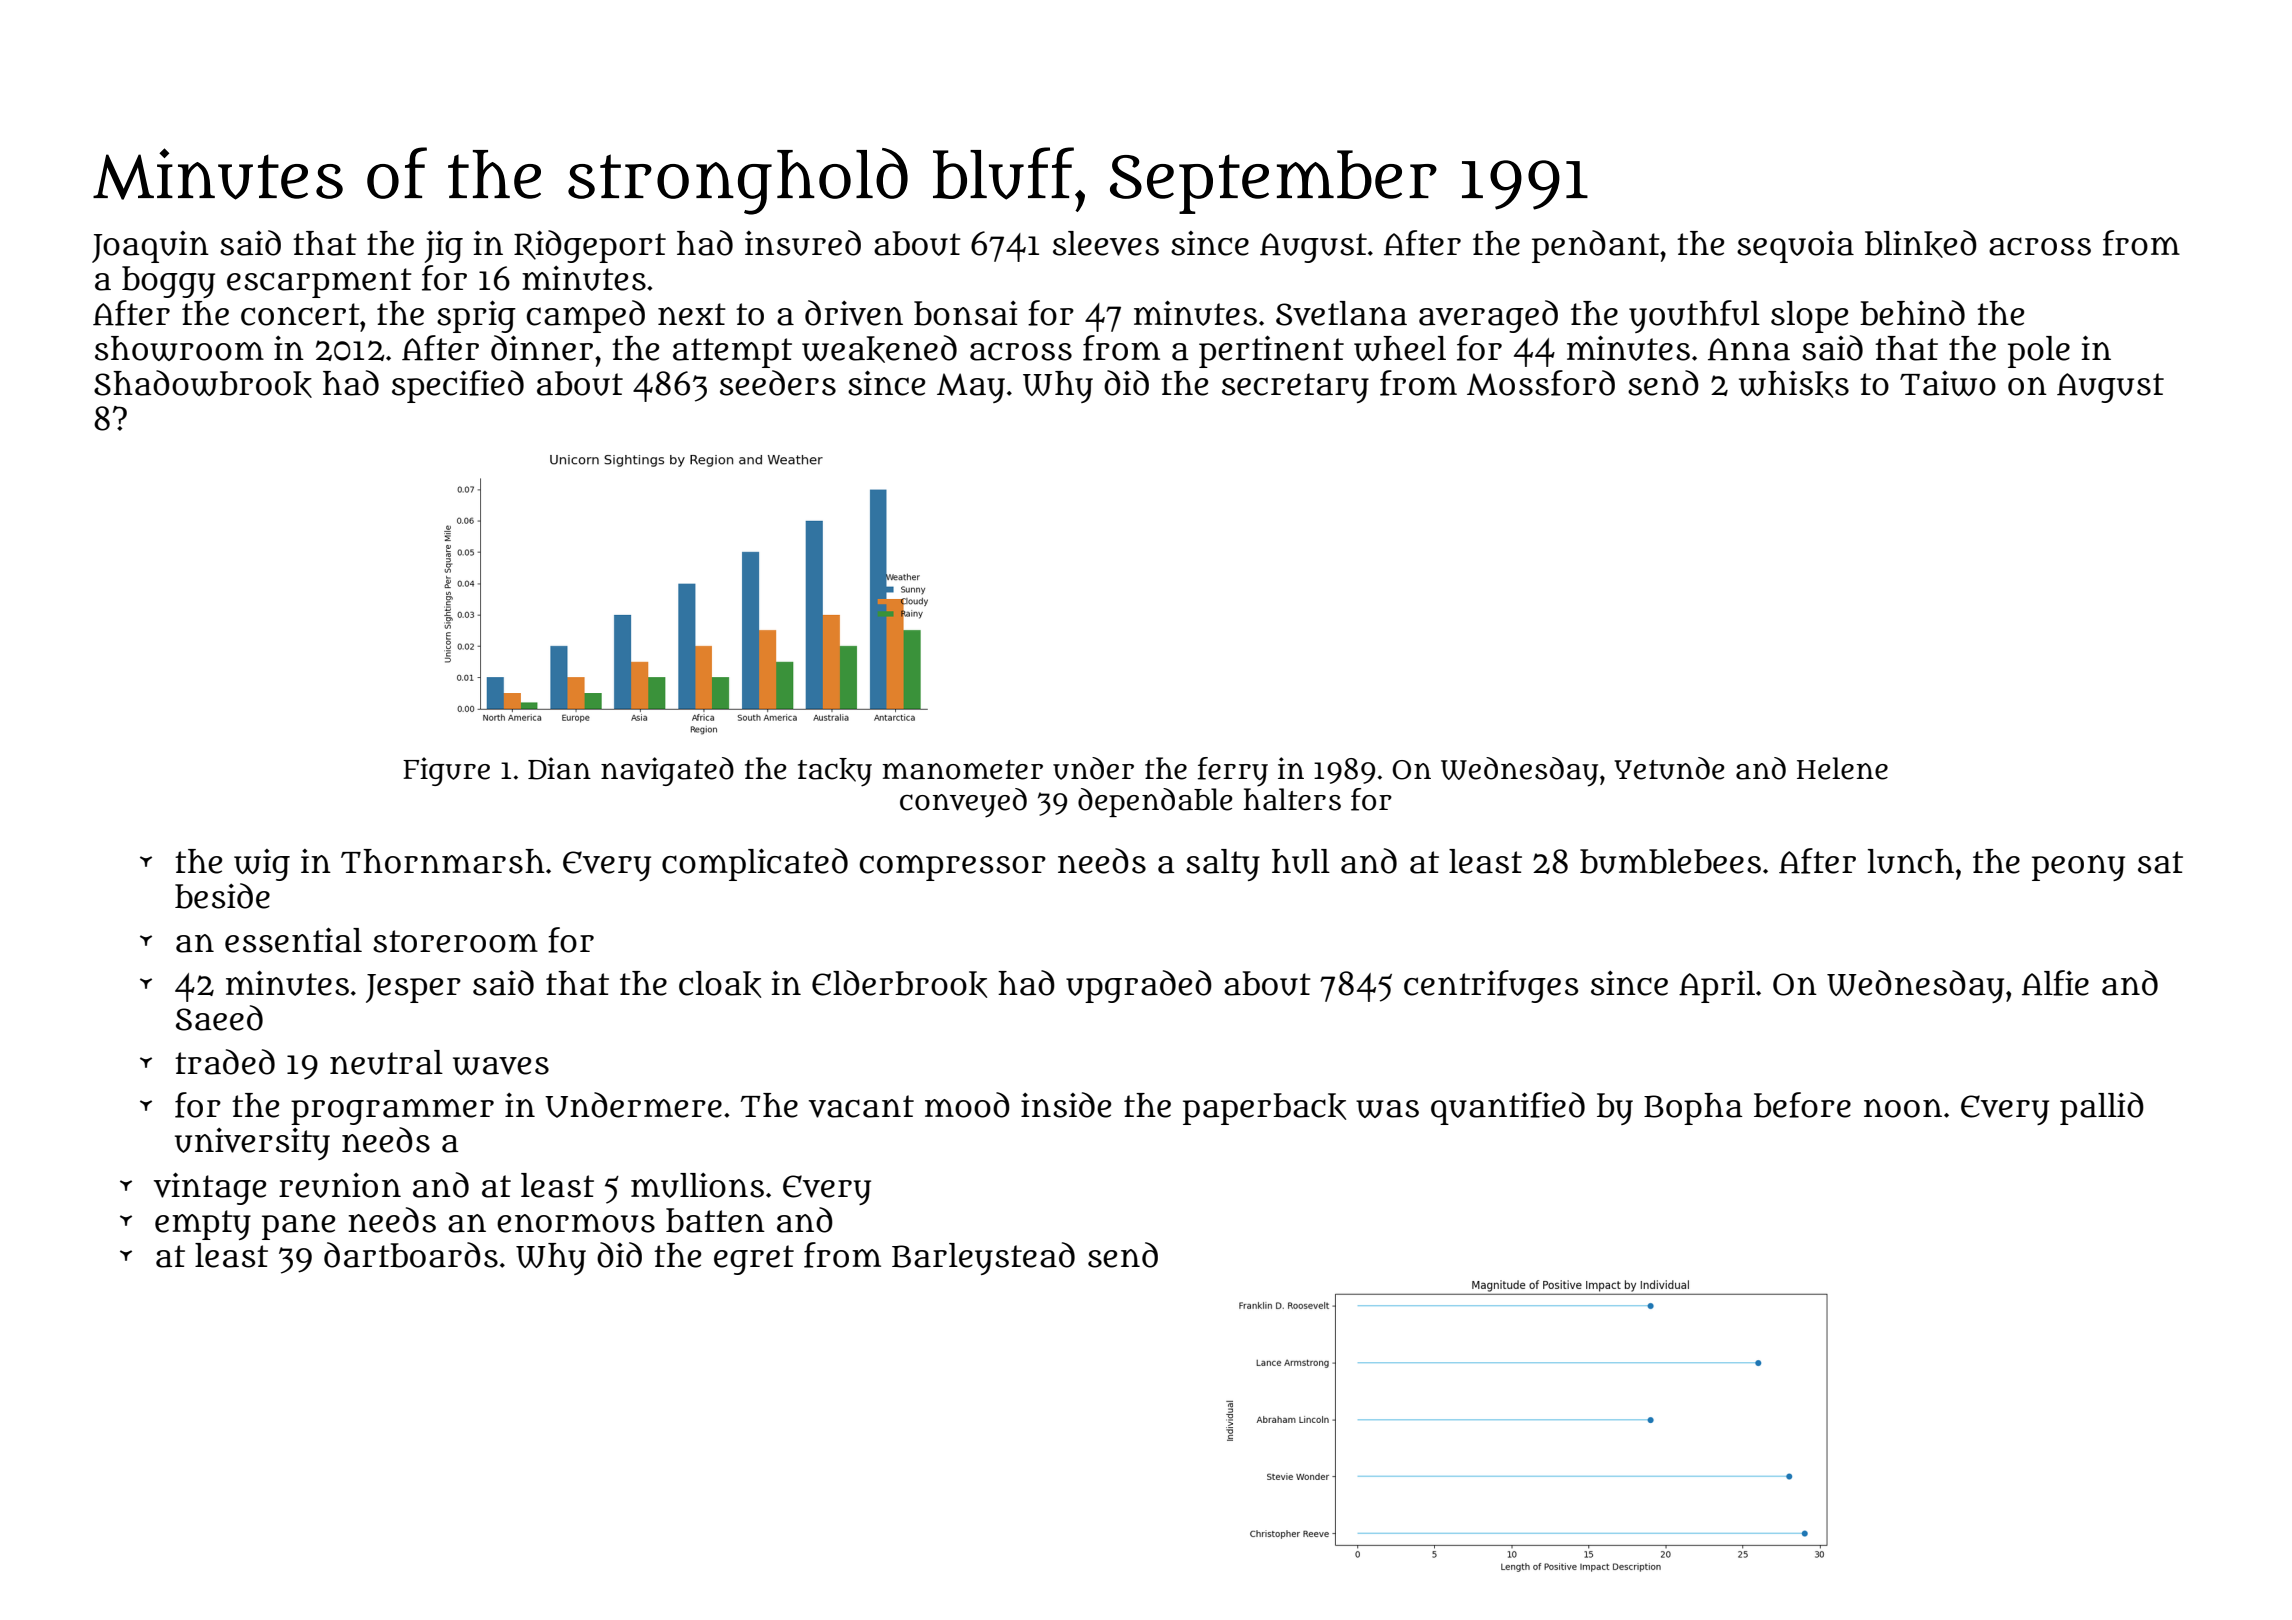 The height and width of the screenshot is (1620, 2292). I want to click on upgraded, so click(1139, 986).
